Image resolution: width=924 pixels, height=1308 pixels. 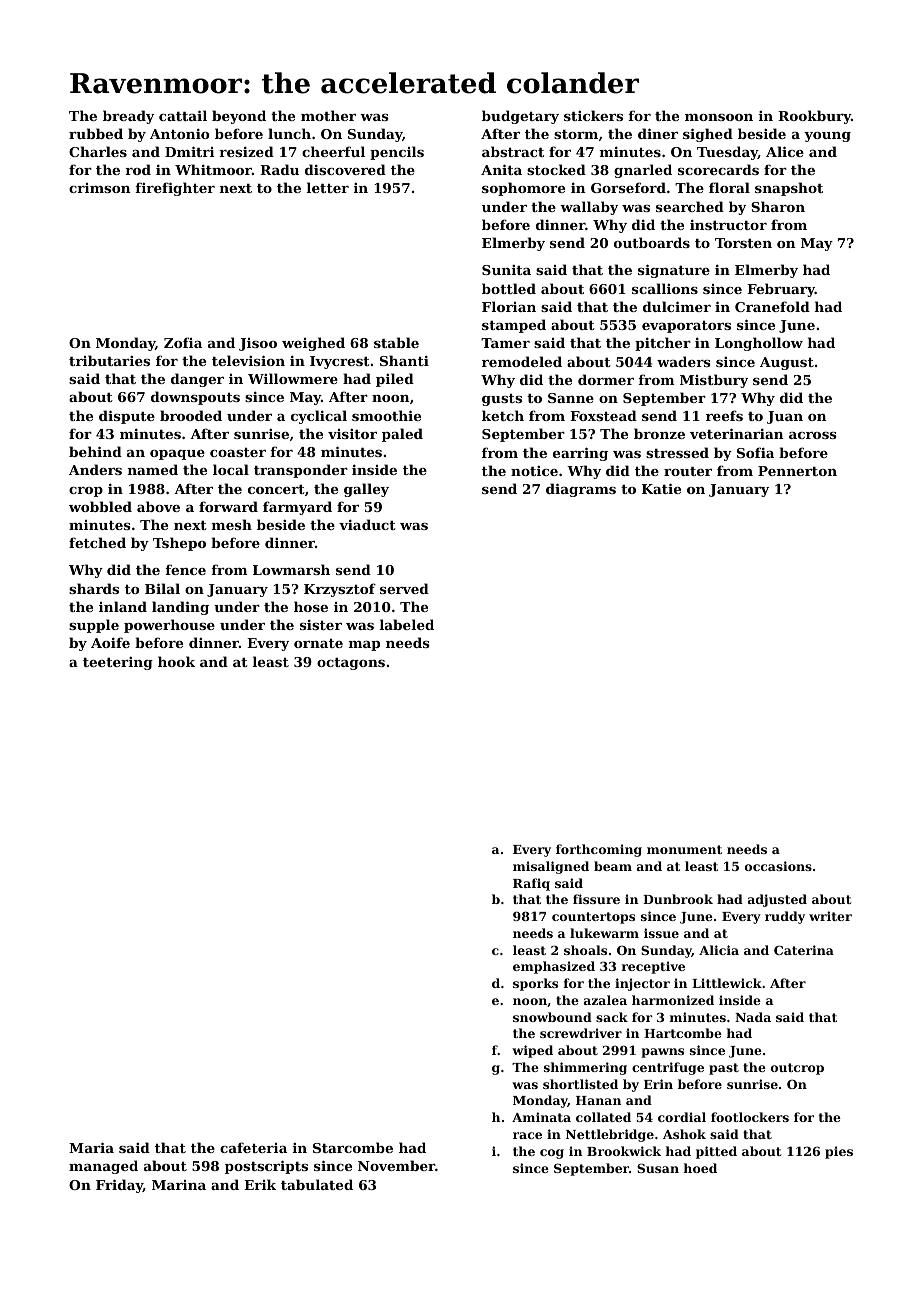 What do you see at coordinates (814, 117) in the screenshot?
I see `Rookbury` at bounding box center [814, 117].
